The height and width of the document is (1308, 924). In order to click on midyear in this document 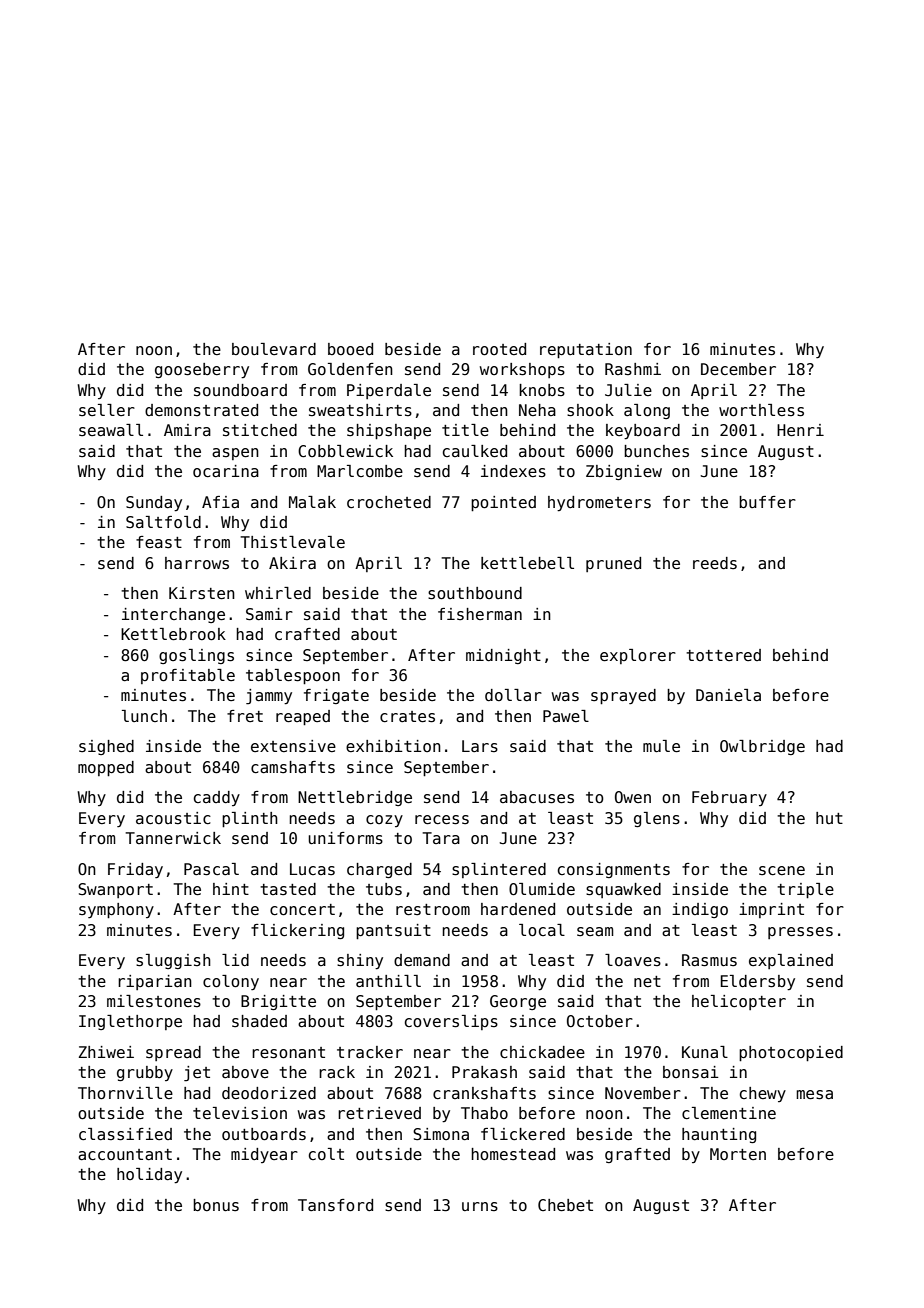, I will do `click(264, 1155)`.
